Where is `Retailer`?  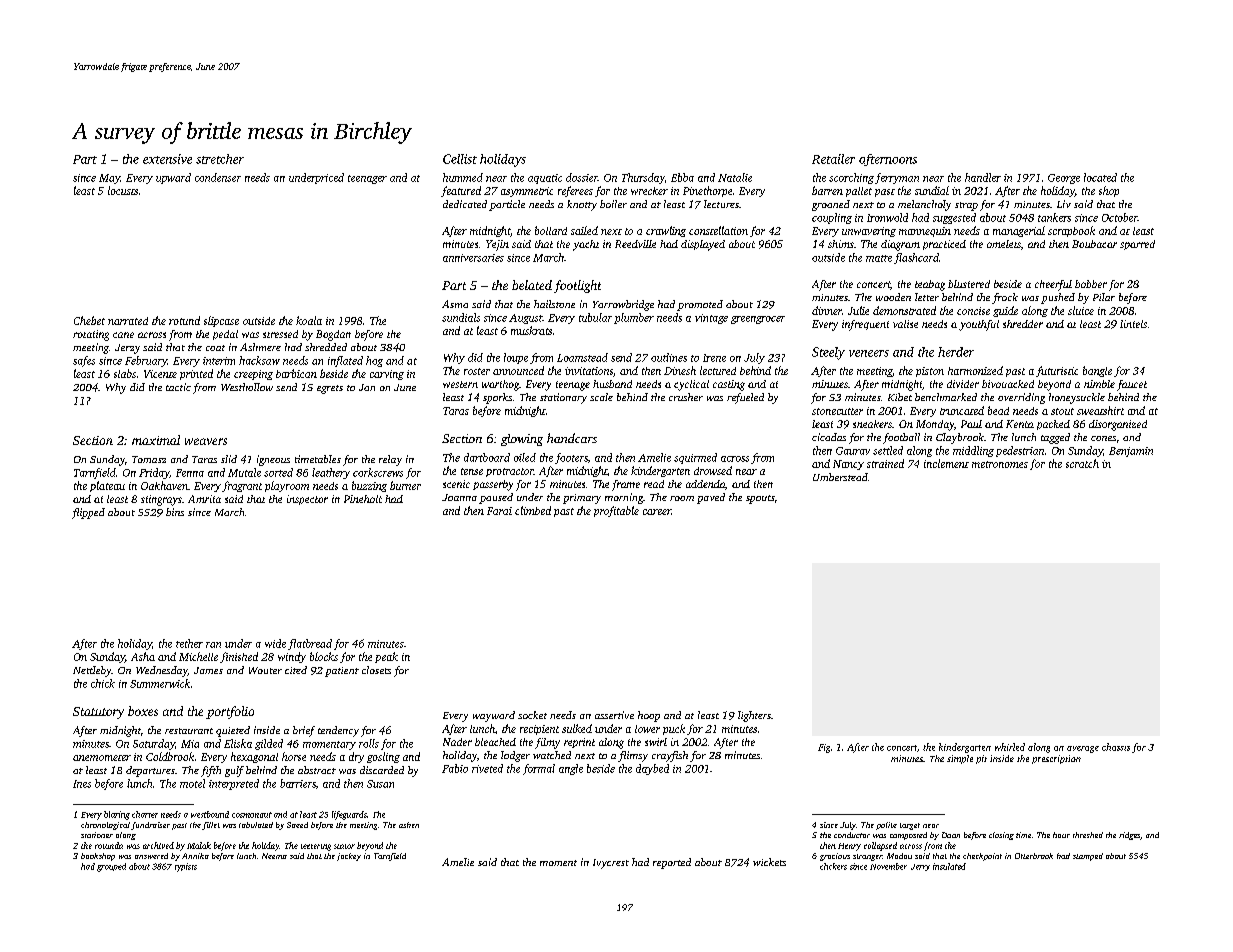 Retailer is located at coordinates (833, 159).
